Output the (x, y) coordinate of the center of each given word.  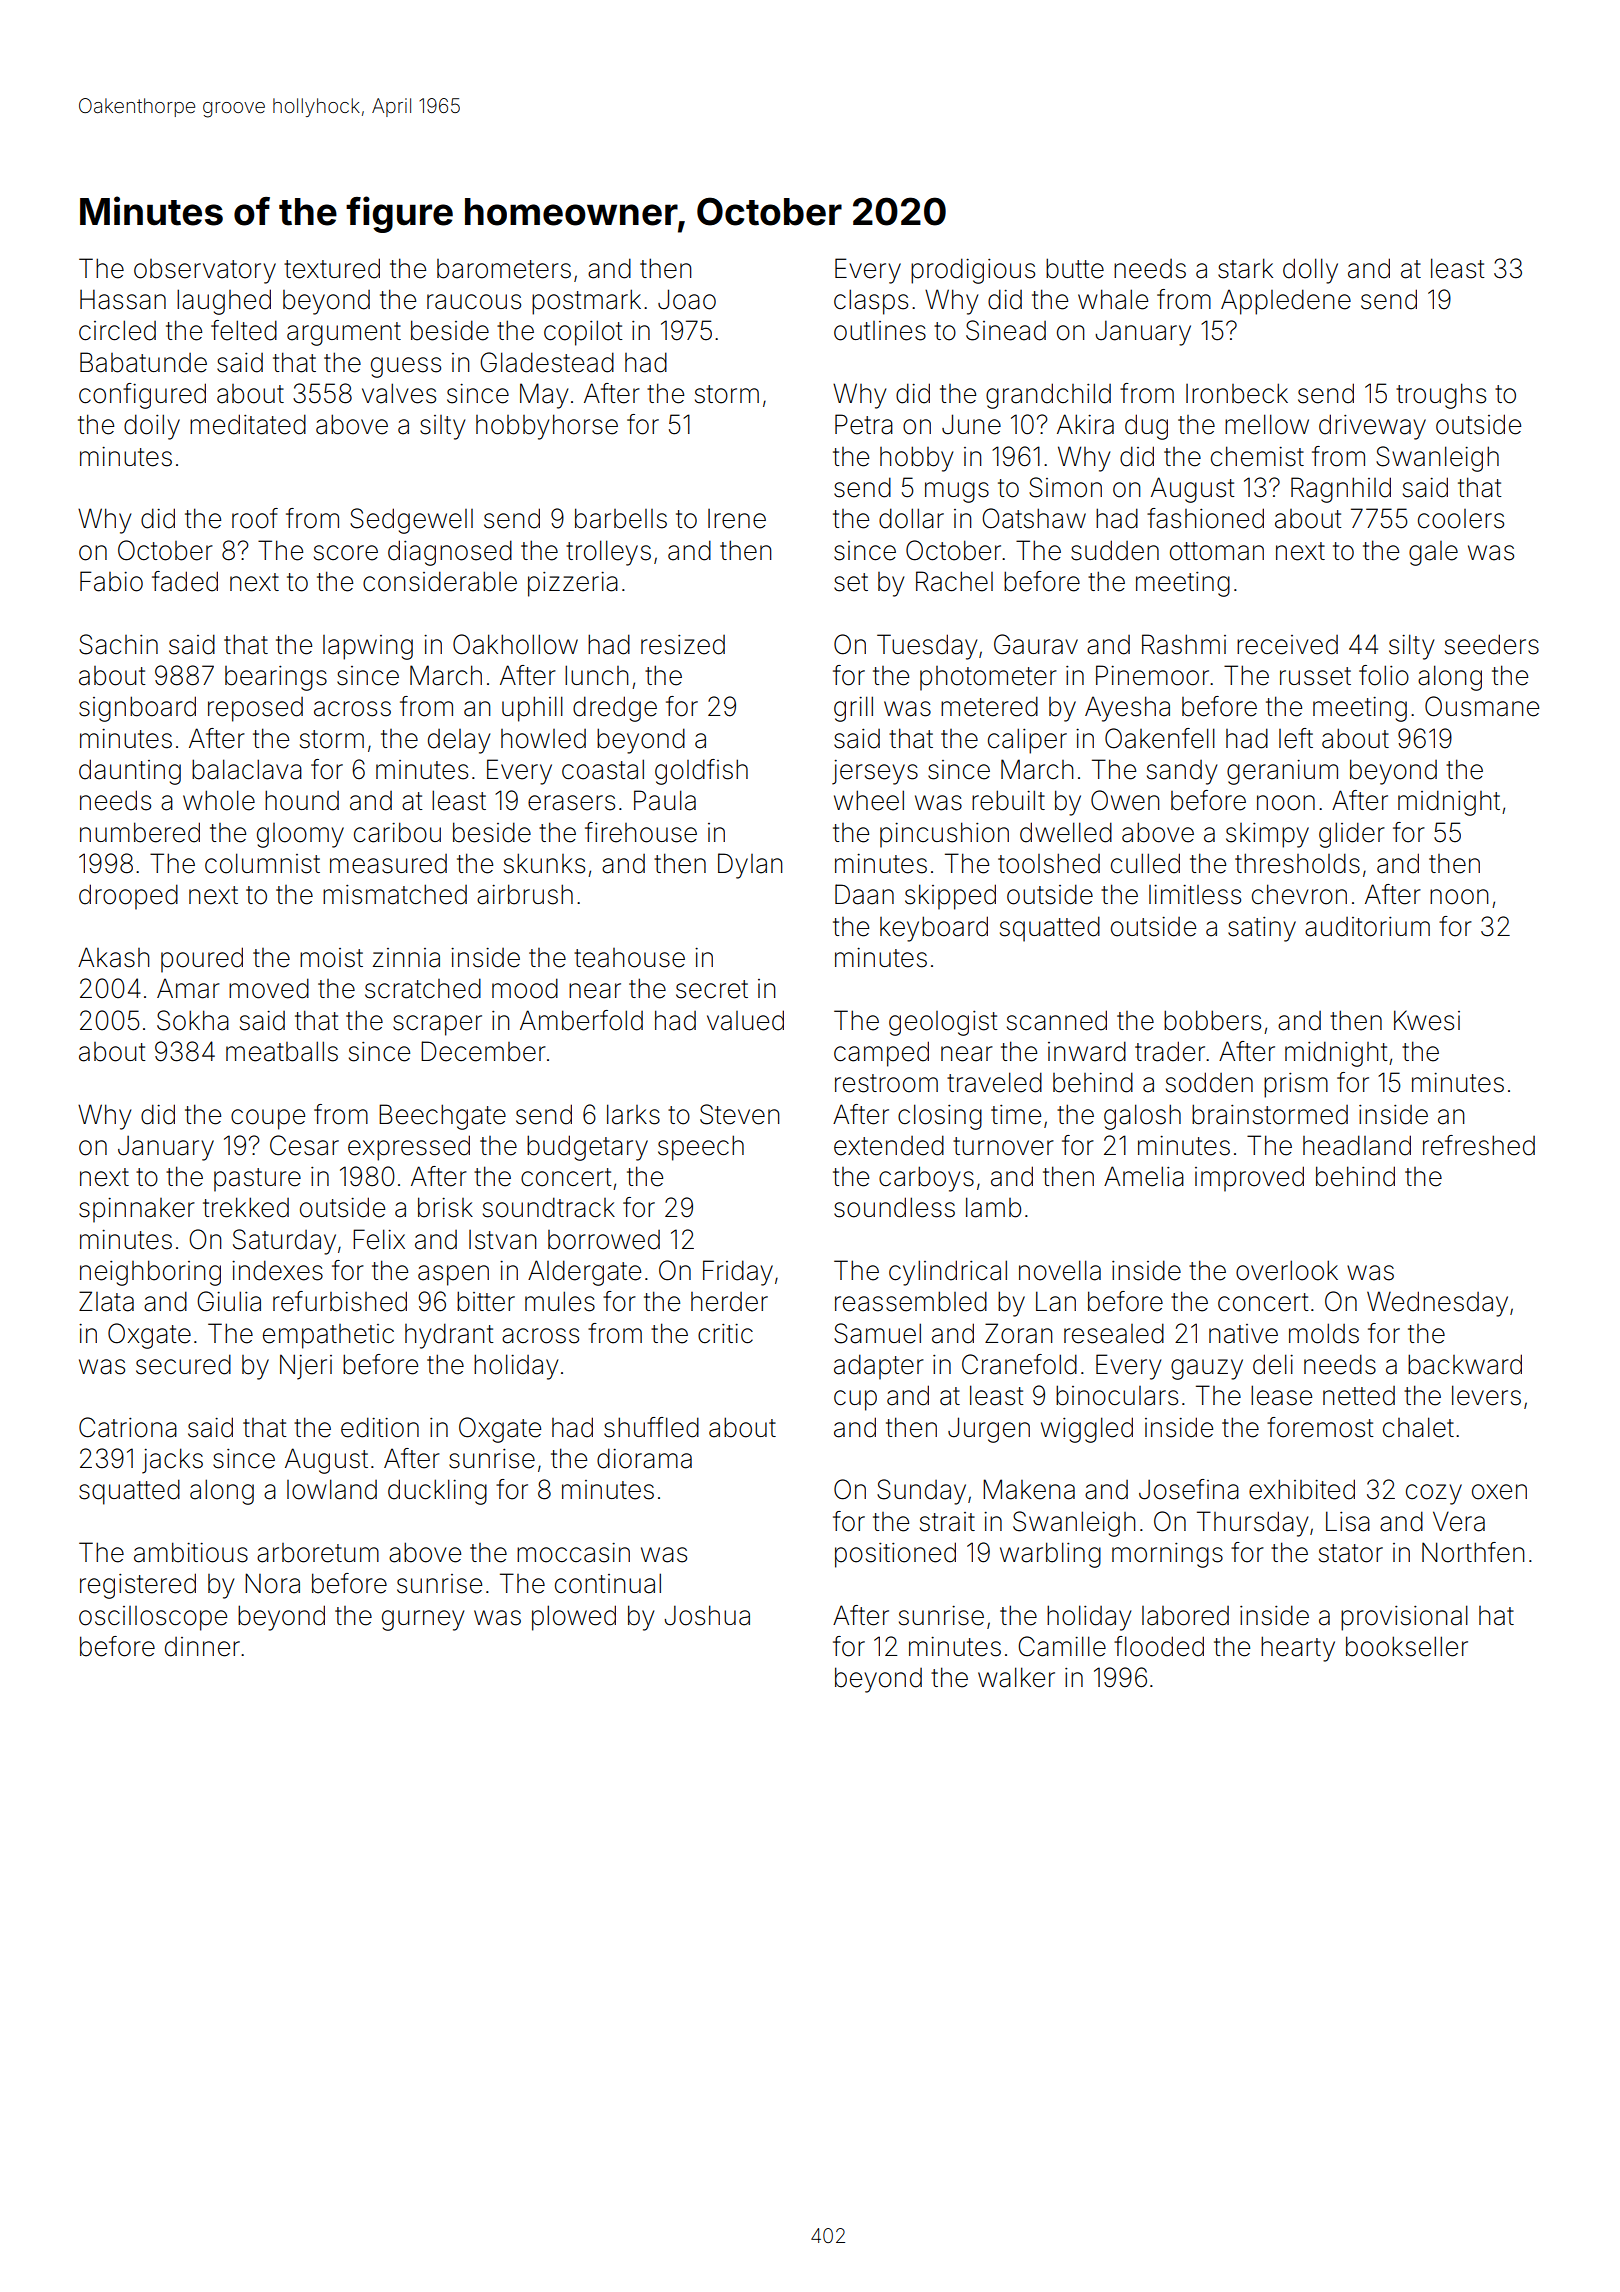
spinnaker (137, 1210)
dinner (202, 1647)
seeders (1492, 644)
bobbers (1212, 1020)
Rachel (954, 581)
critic (725, 1334)
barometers (504, 269)
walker (1016, 1677)
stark (1245, 268)
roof (255, 518)
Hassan (123, 299)
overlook (1287, 1270)
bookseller (1407, 1646)
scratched (423, 988)
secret (712, 989)
